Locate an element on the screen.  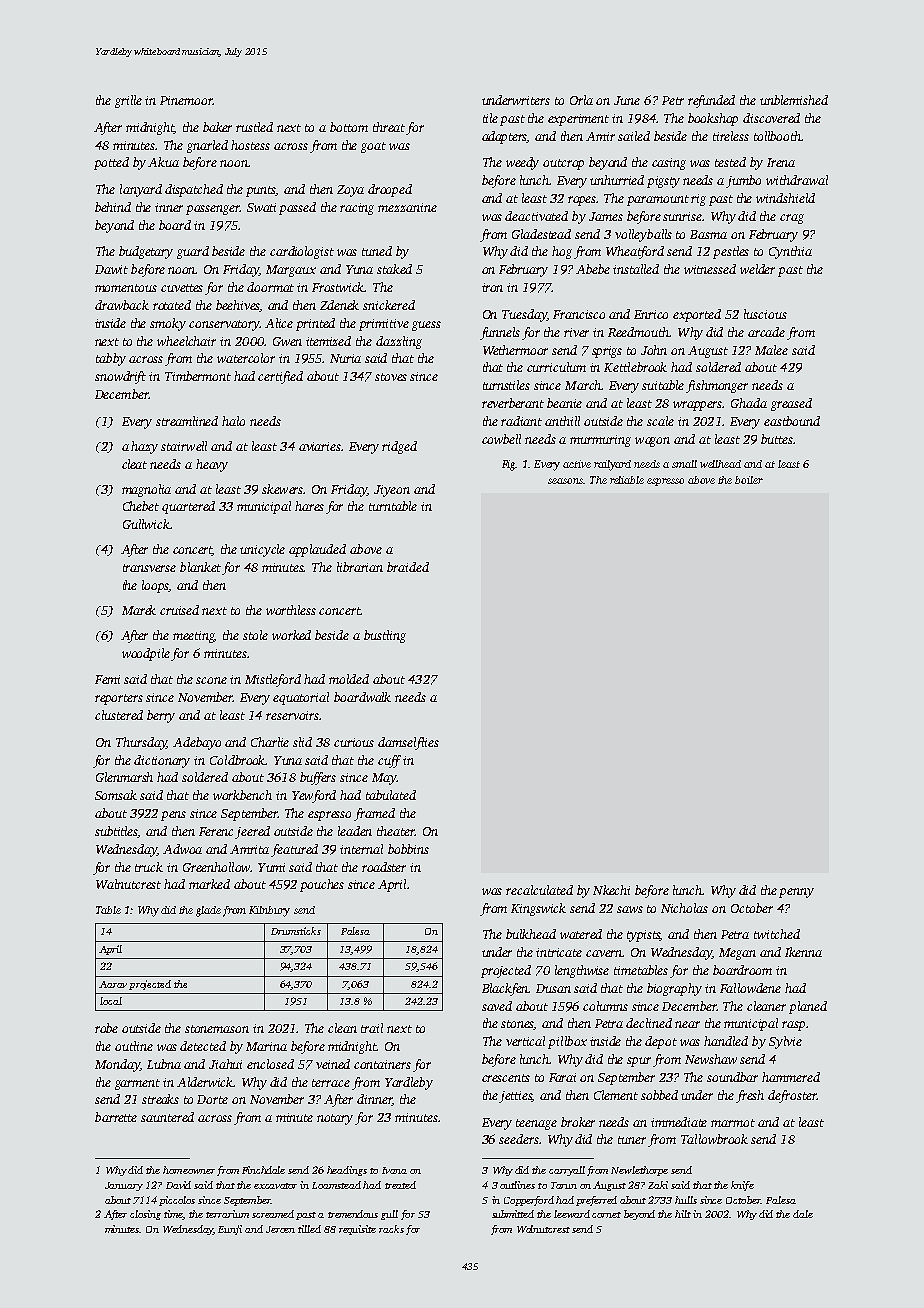
hilt is located at coordinates (683, 1214).
